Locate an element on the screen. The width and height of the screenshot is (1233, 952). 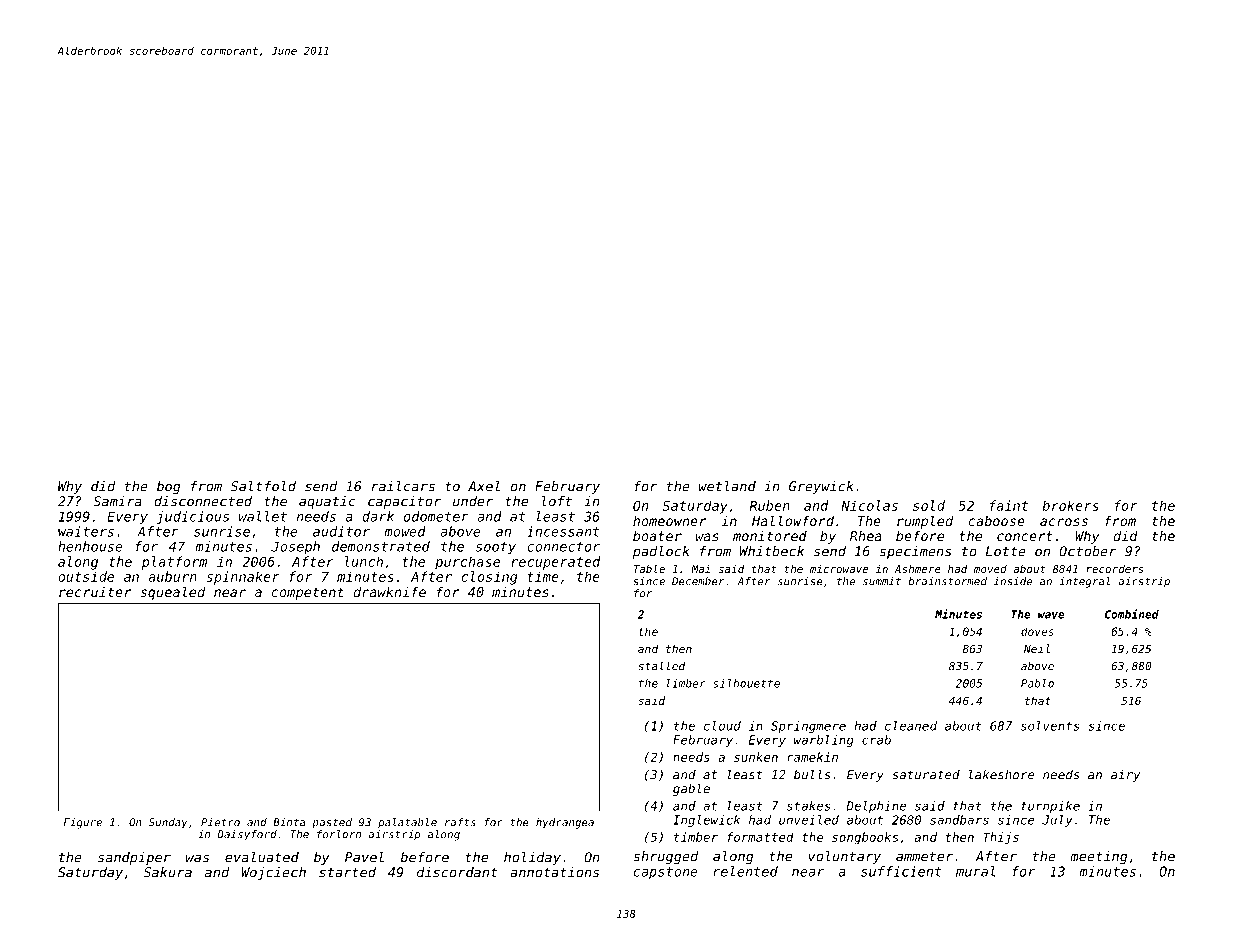
Axel is located at coordinates (484, 486).
